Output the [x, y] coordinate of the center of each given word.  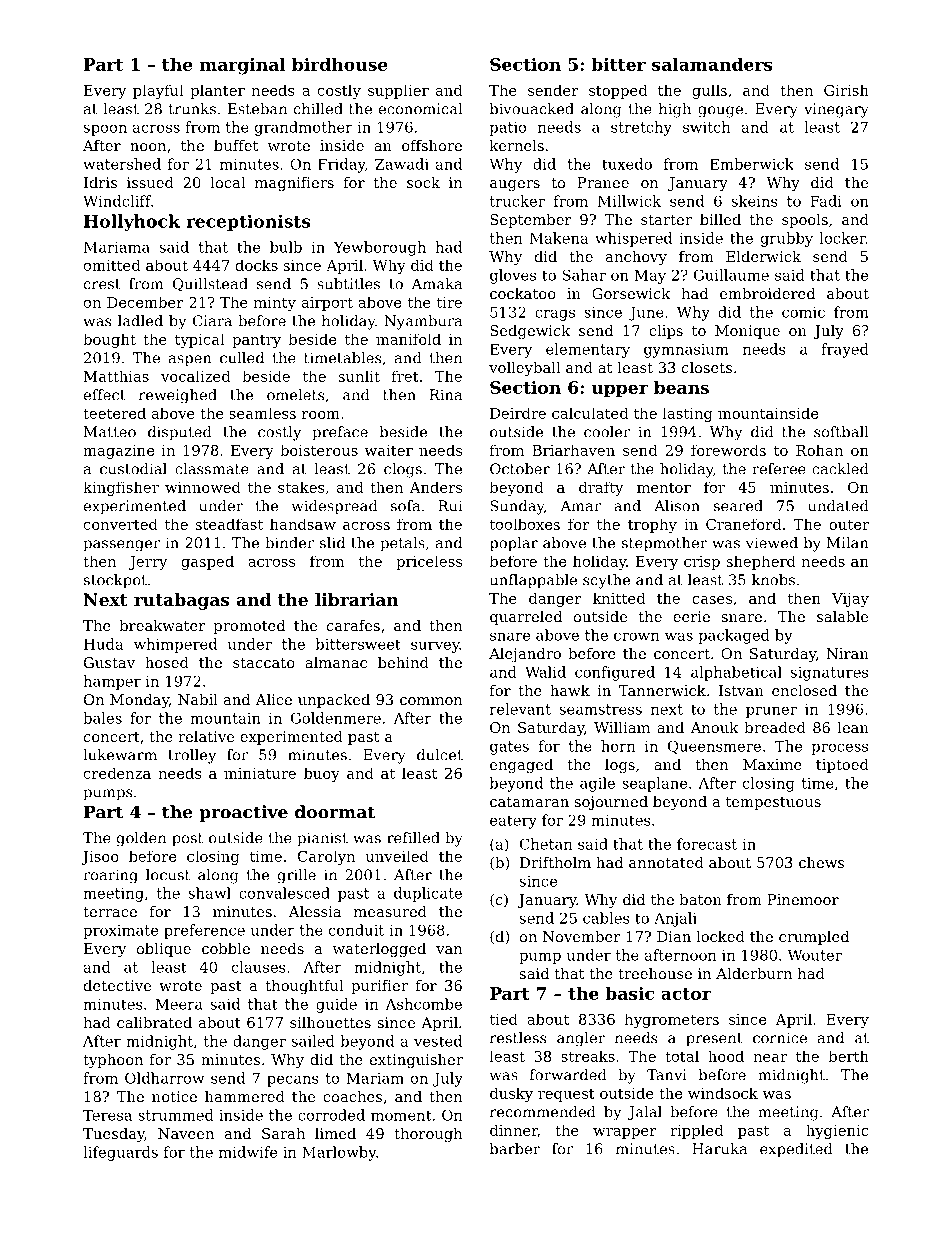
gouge [720, 112]
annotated [666, 862]
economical [420, 109]
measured [390, 911]
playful [158, 91]
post [187, 840]
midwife [248, 1152]
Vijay [850, 600]
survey [435, 647]
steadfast [229, 524]
